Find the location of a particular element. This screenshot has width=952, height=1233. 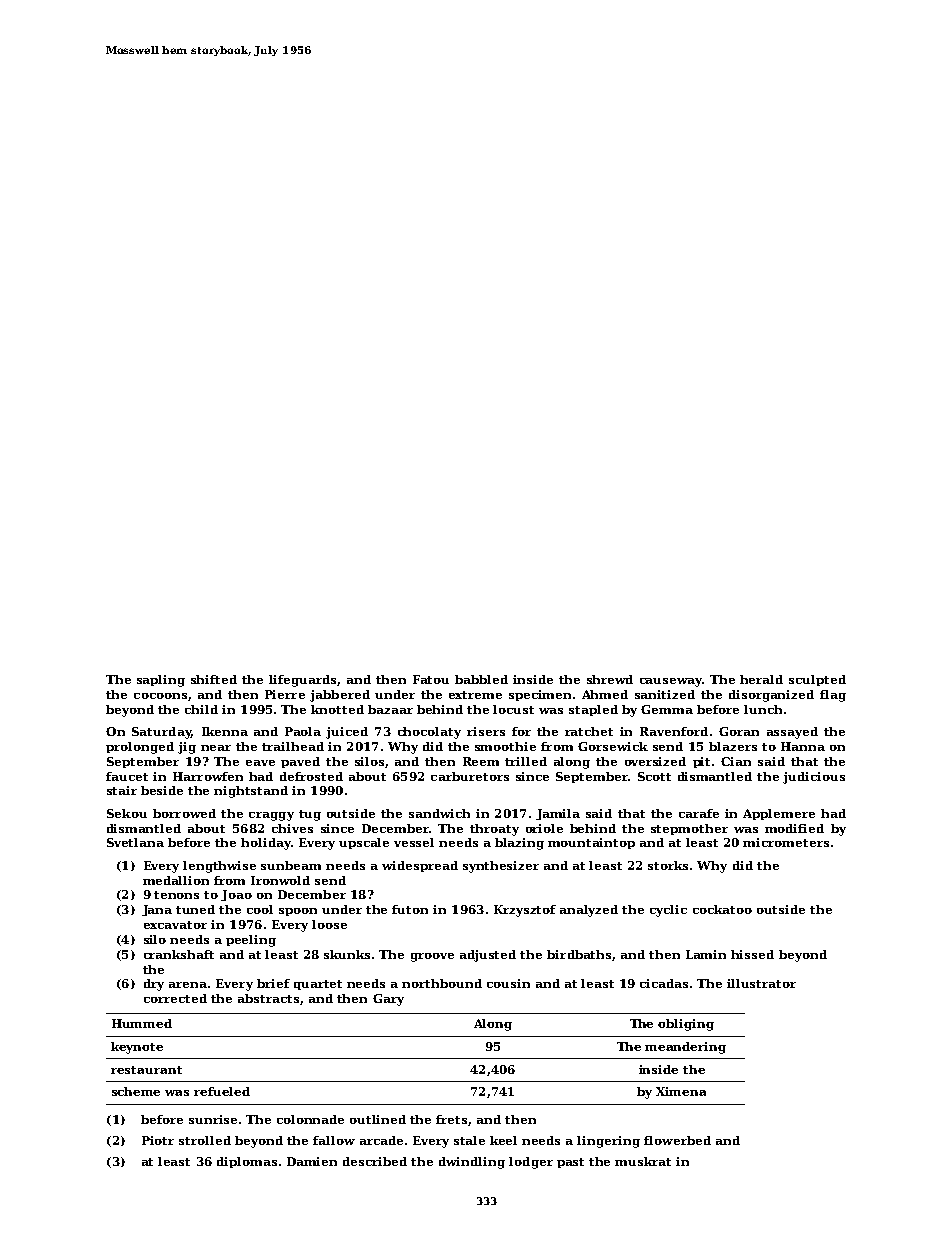

sapling is located at coordinates (161, 681).
